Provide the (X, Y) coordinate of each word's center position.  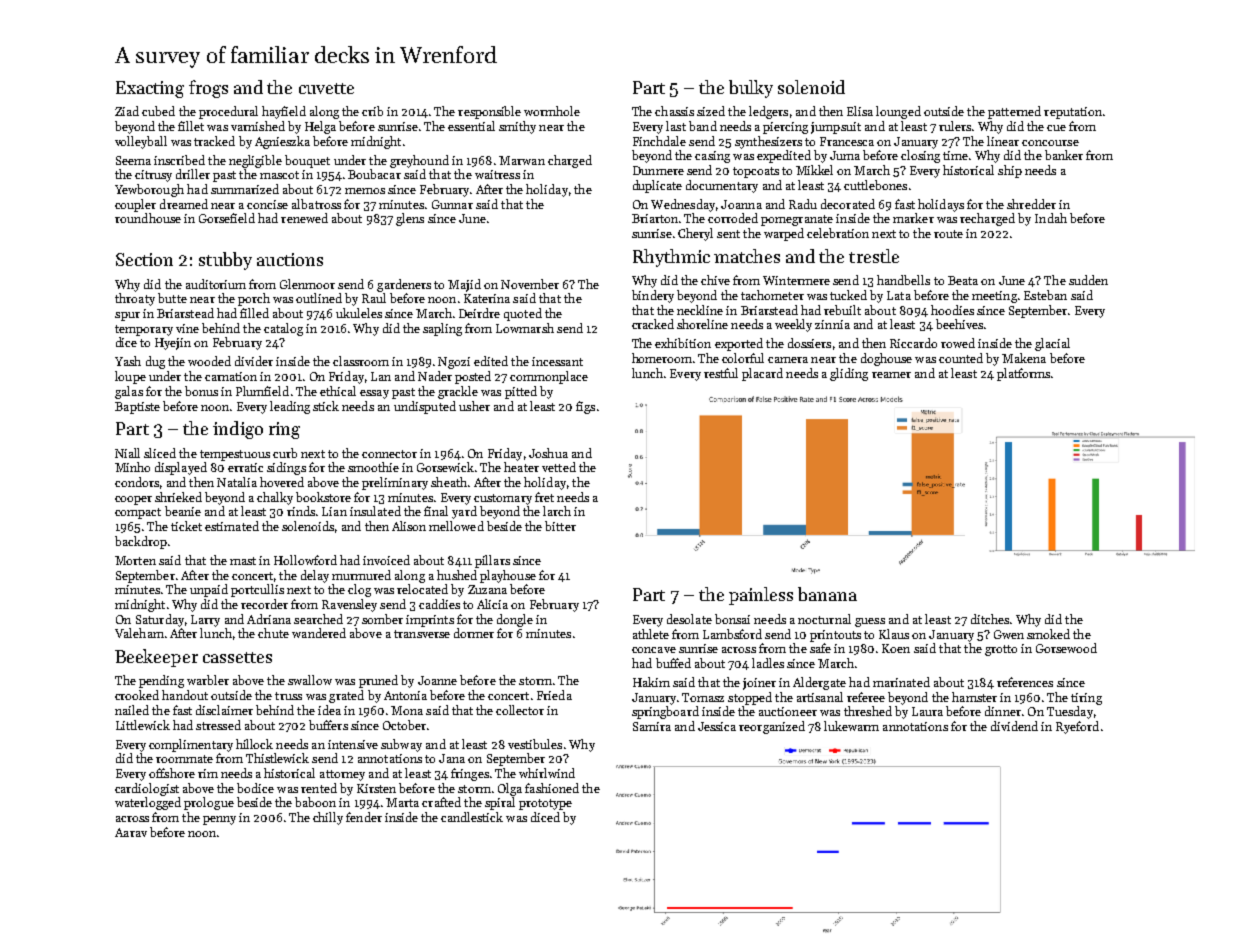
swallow (310, 680)
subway (401, 745)
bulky (751, 89)
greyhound (419, 161)
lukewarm (851, 726)
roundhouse (148, 218)
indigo (238, 430)
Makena (1024, 358)
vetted (559, 467)
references (1025, 682)
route (948, 234)
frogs (208, 89)
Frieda (554, 695)
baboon (315, 802)
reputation (1073, 113)
